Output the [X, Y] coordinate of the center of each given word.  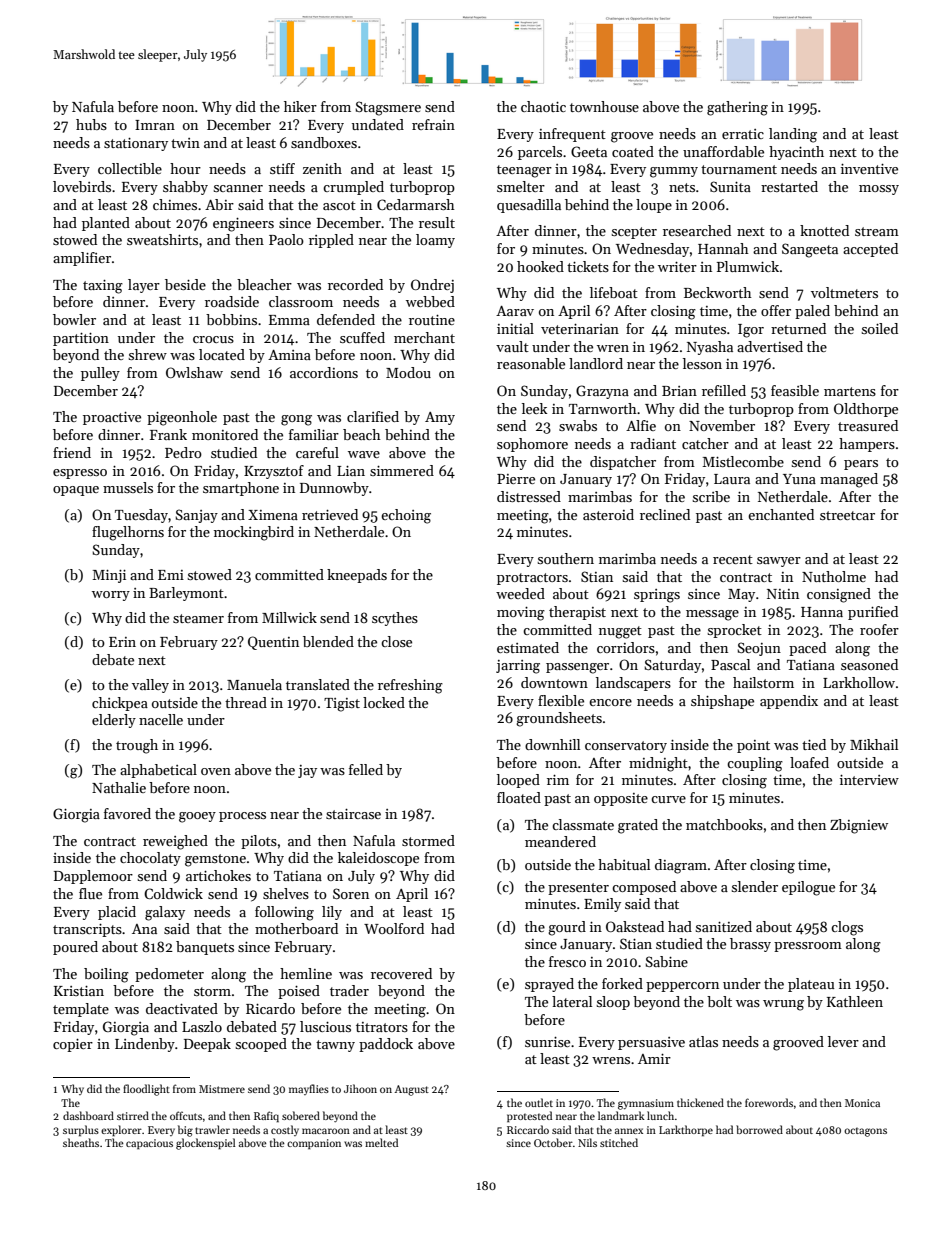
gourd [567, 928]
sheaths [81, 1142]
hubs [91, 124]
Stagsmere [388, 108]
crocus [213, 339]
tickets [588, 266]
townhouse [604, 106]
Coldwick [173, 893]
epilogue [808, 888]
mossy [879, 190]
